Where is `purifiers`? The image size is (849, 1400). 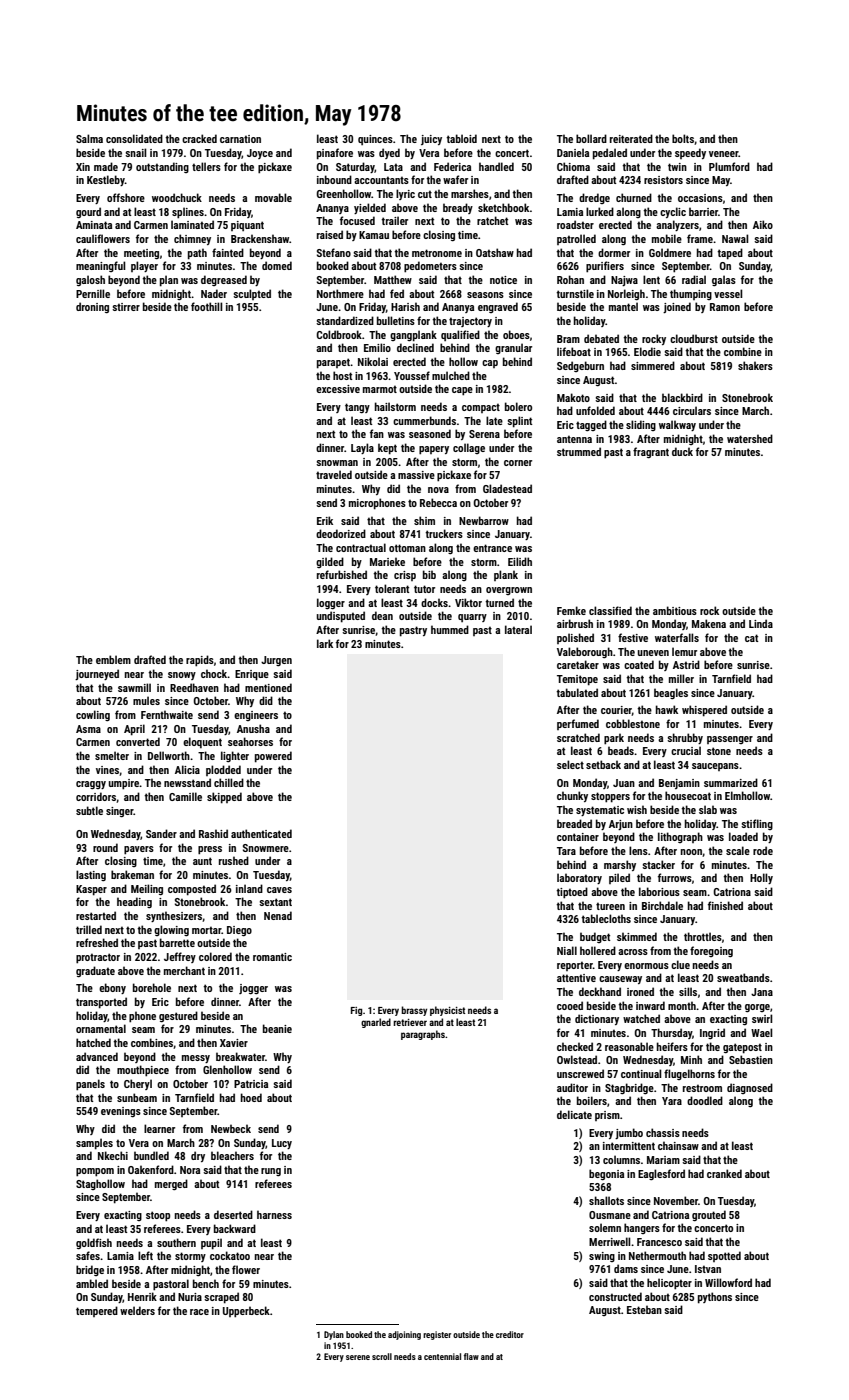
purifiers is located at coordinates (605, 267).
